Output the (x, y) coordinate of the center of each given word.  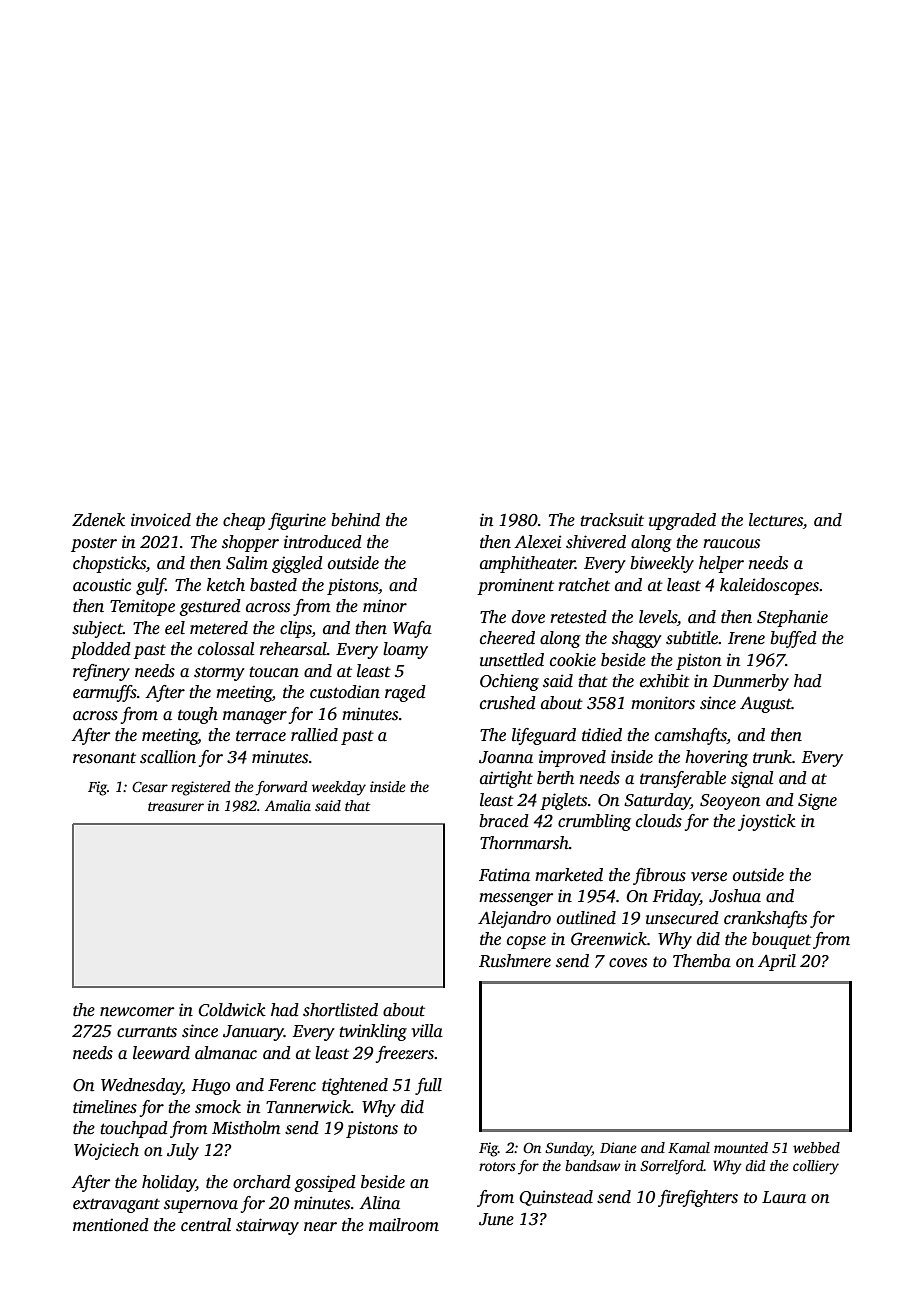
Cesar (150, 787)
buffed (793, 639)
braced (504, 821)
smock (218, 1107)
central (206, 1225)
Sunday (568, 1149)
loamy (405, 650)
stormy (219, 673)
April (777, 962)
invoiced (161, 520)
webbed (816, 1147)
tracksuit (612, 520)
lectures (776, 520)
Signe (817, 801)
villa (427, 1031)
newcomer (137, 1012)
